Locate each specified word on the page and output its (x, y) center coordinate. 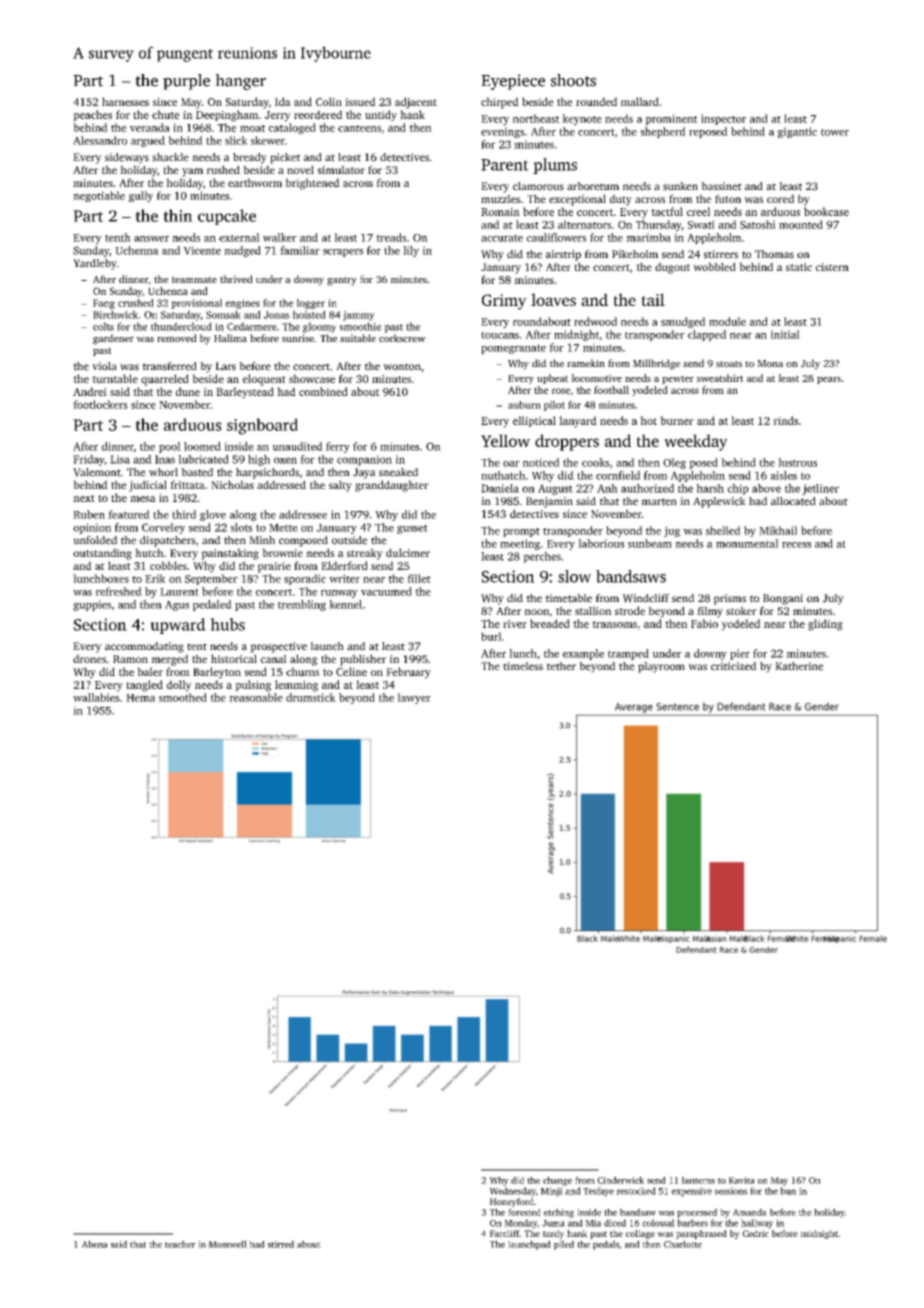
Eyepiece (513, 82)
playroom (661, 667)
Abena (95, 1244)
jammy (359, 316)
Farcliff (505, 1233)
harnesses (125, 101)
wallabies (96, 697)
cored (780, 198)
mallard (640, 101)
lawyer (414, 698)
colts (103, 326)
